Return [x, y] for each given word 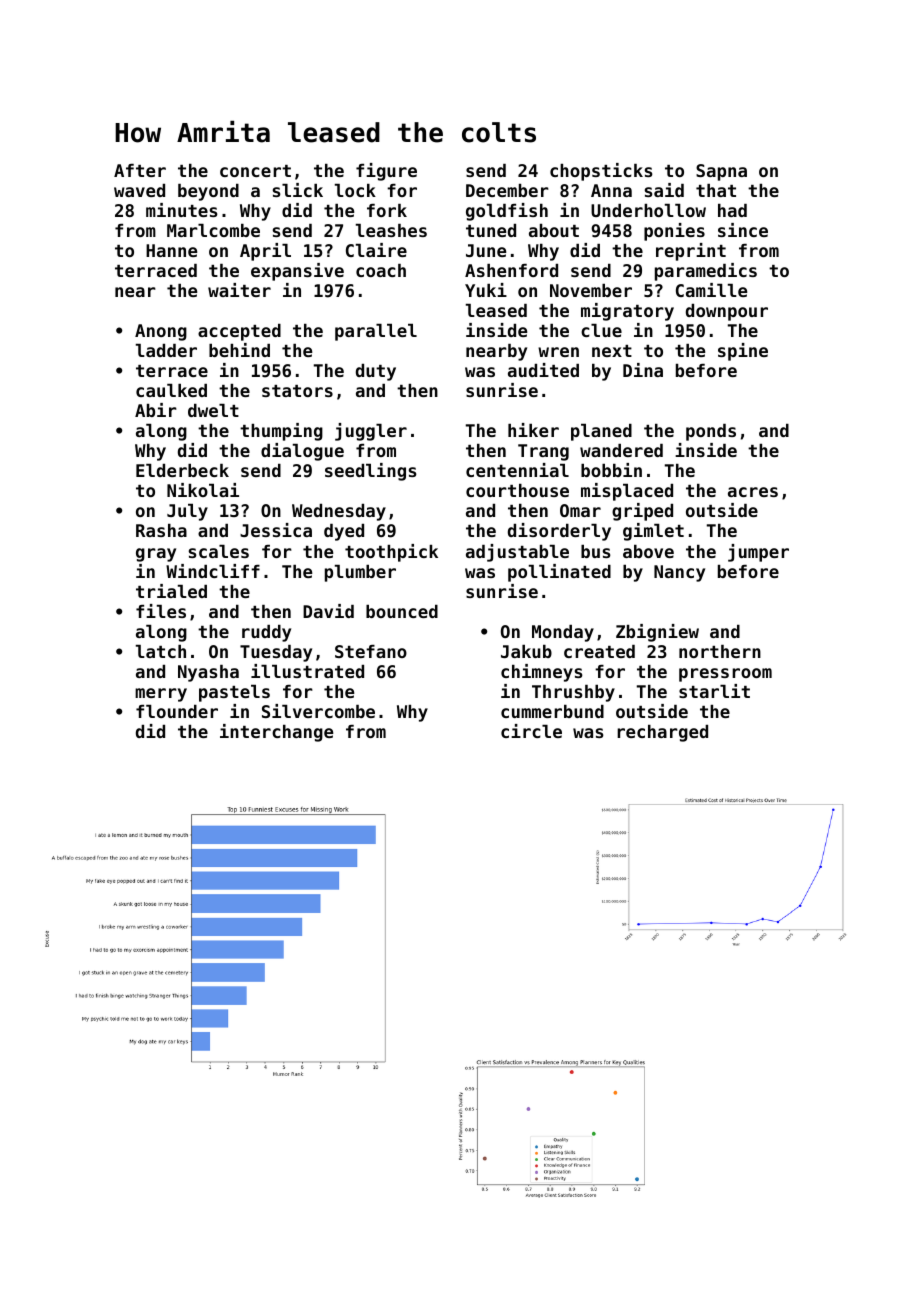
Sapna [721, 172]
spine [743, 352]
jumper [758, 553]
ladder [166, 350]
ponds [711, 432]
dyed [344, 532]
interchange [276, 733]
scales [219, 551]
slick [298, 190]
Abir [156, 410]
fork [387, 210]
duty [376, 372]
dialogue [302, 452]
